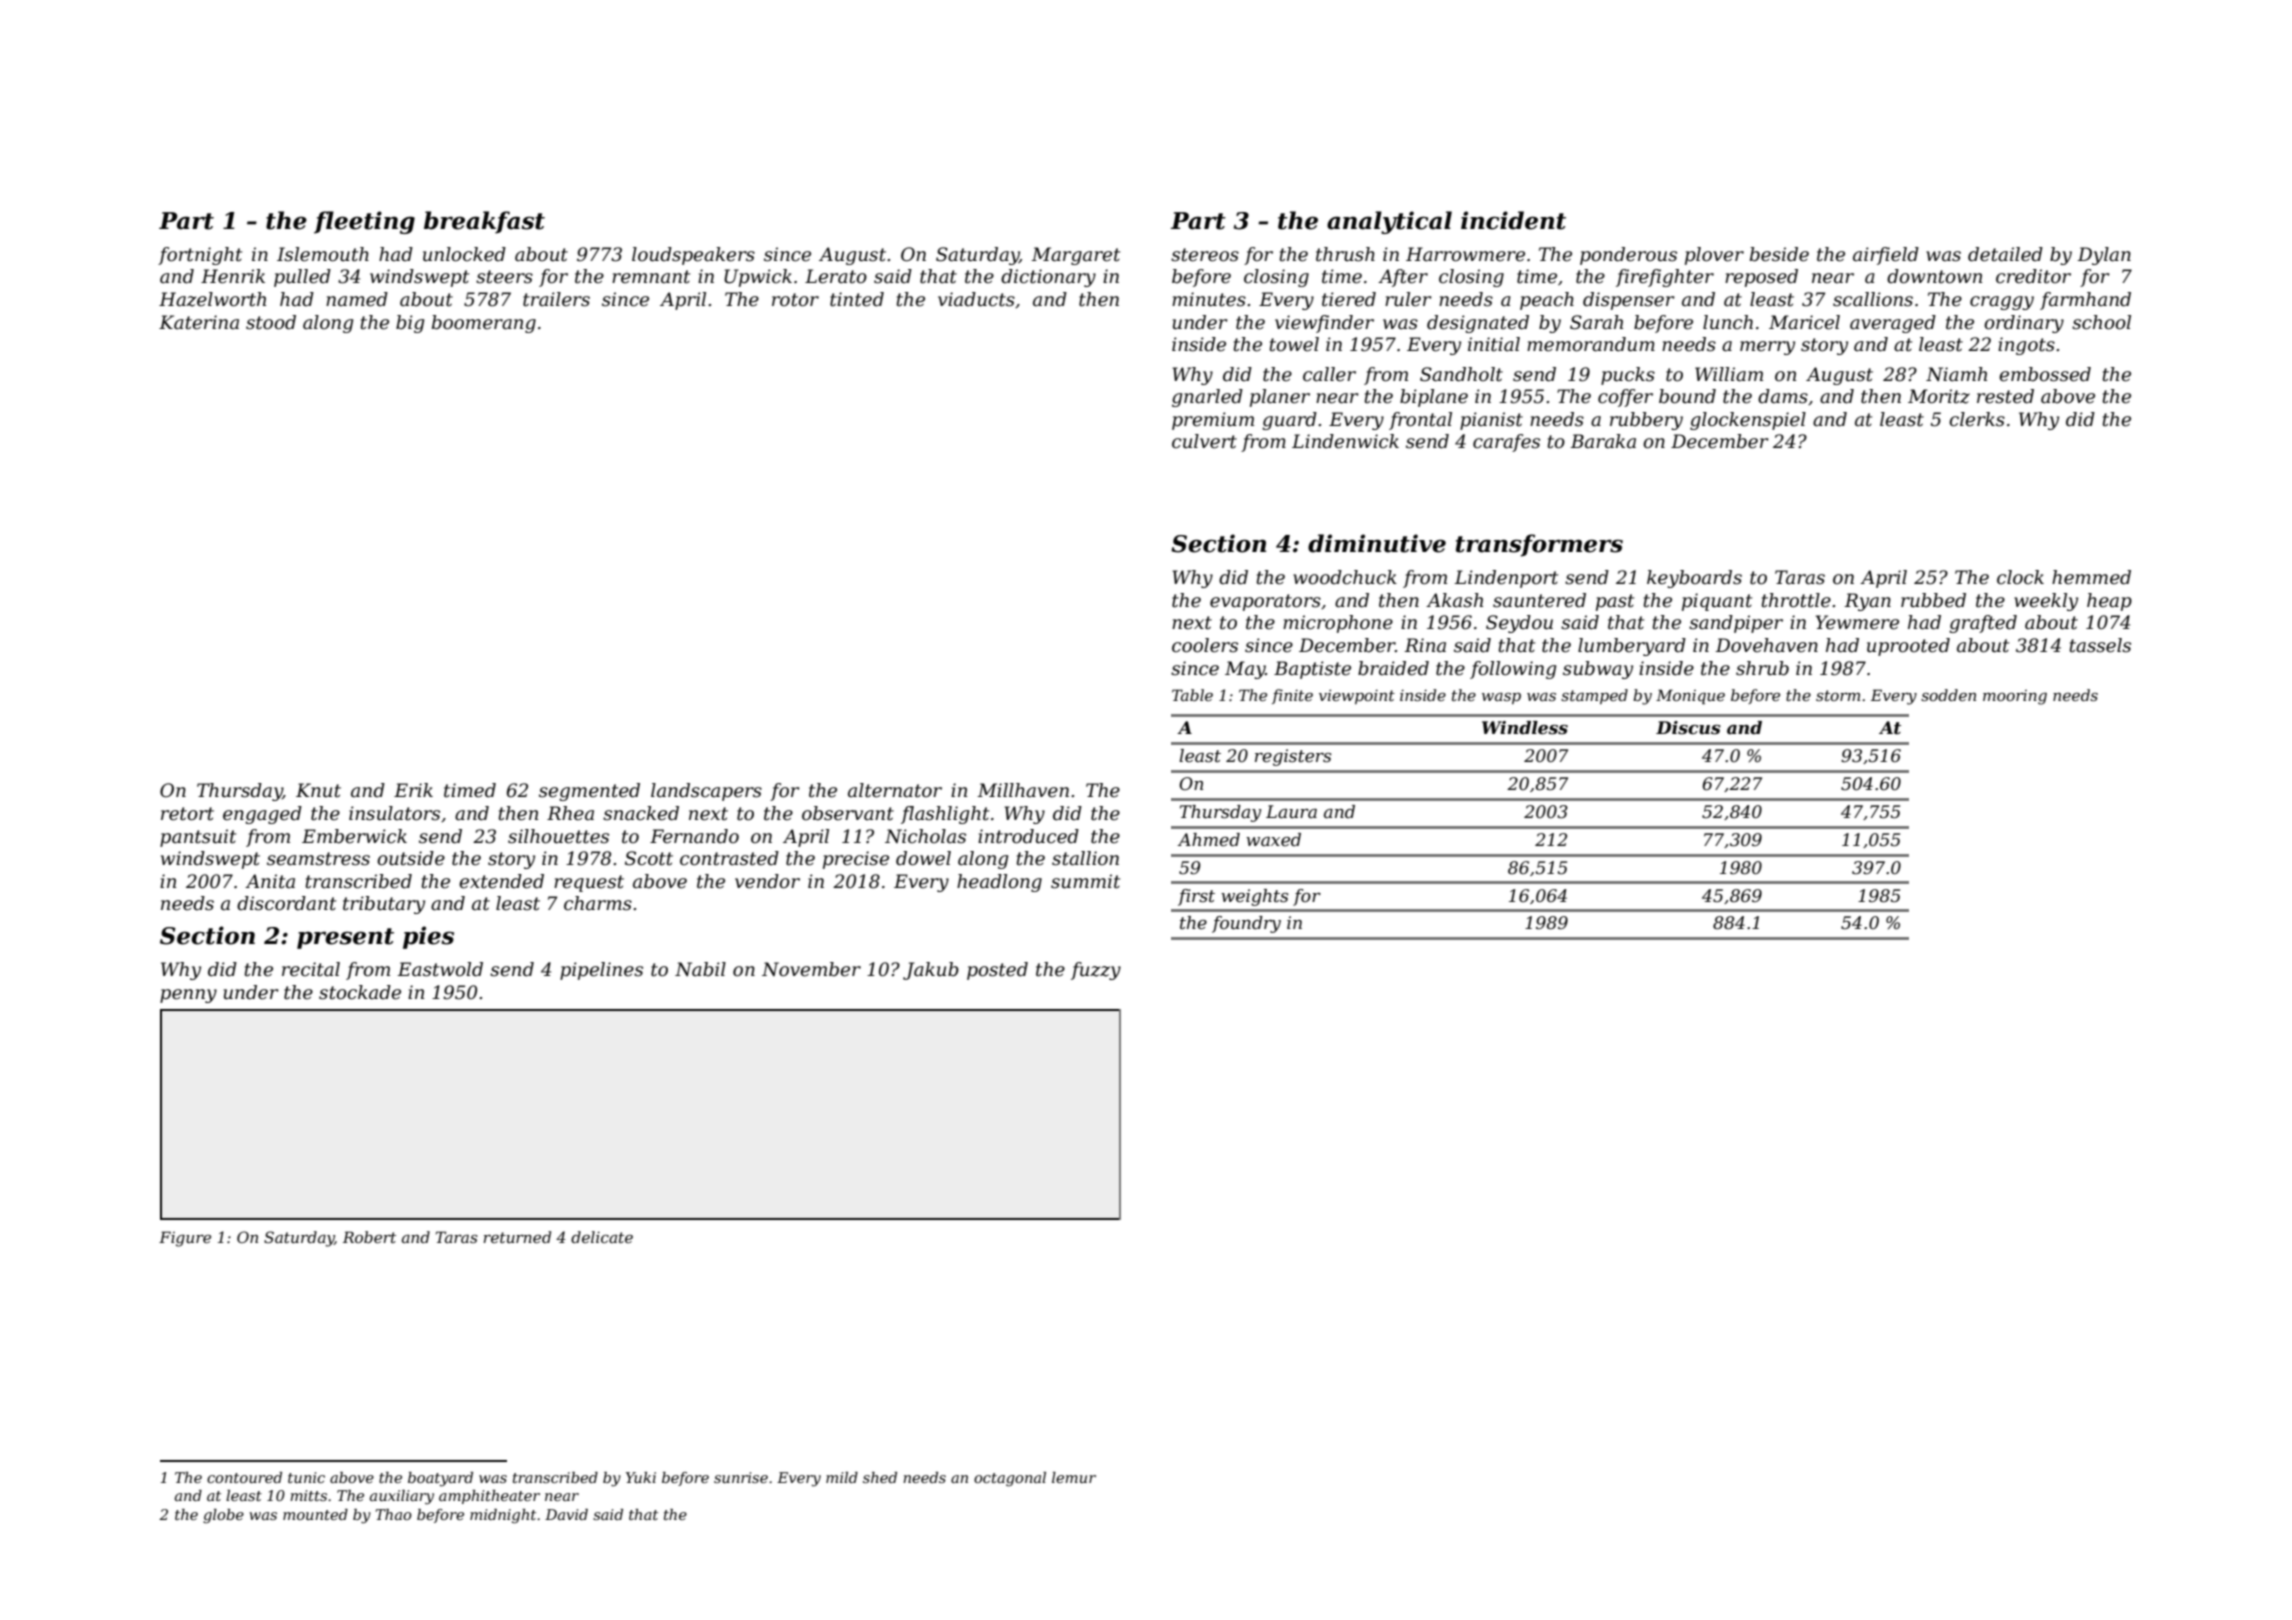  Describe the element at coordinates (1010, 1479) in the screenshot. I see `octagonal` at that location.
